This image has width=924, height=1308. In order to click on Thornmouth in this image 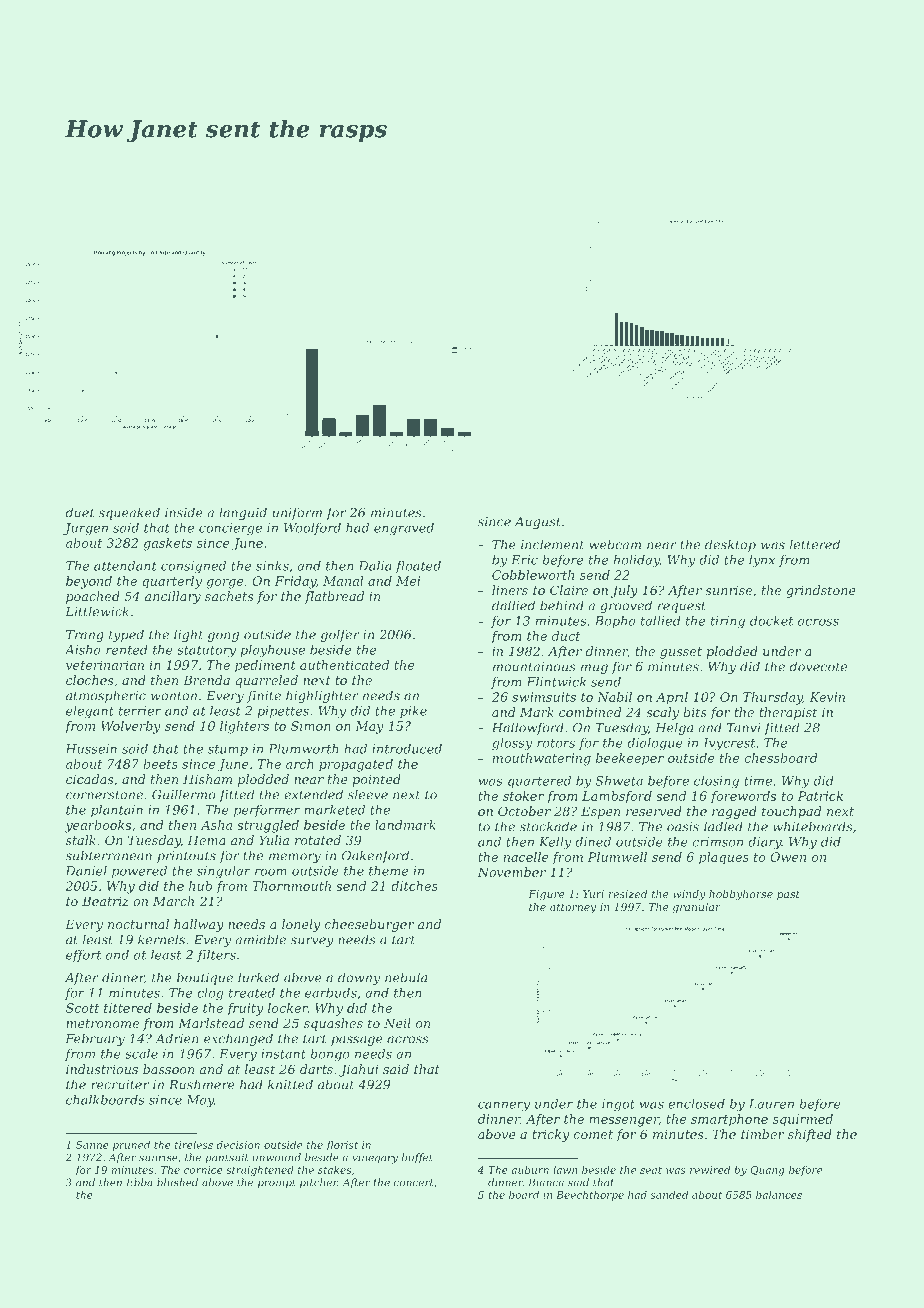, I will do `click(291, 886)`.
